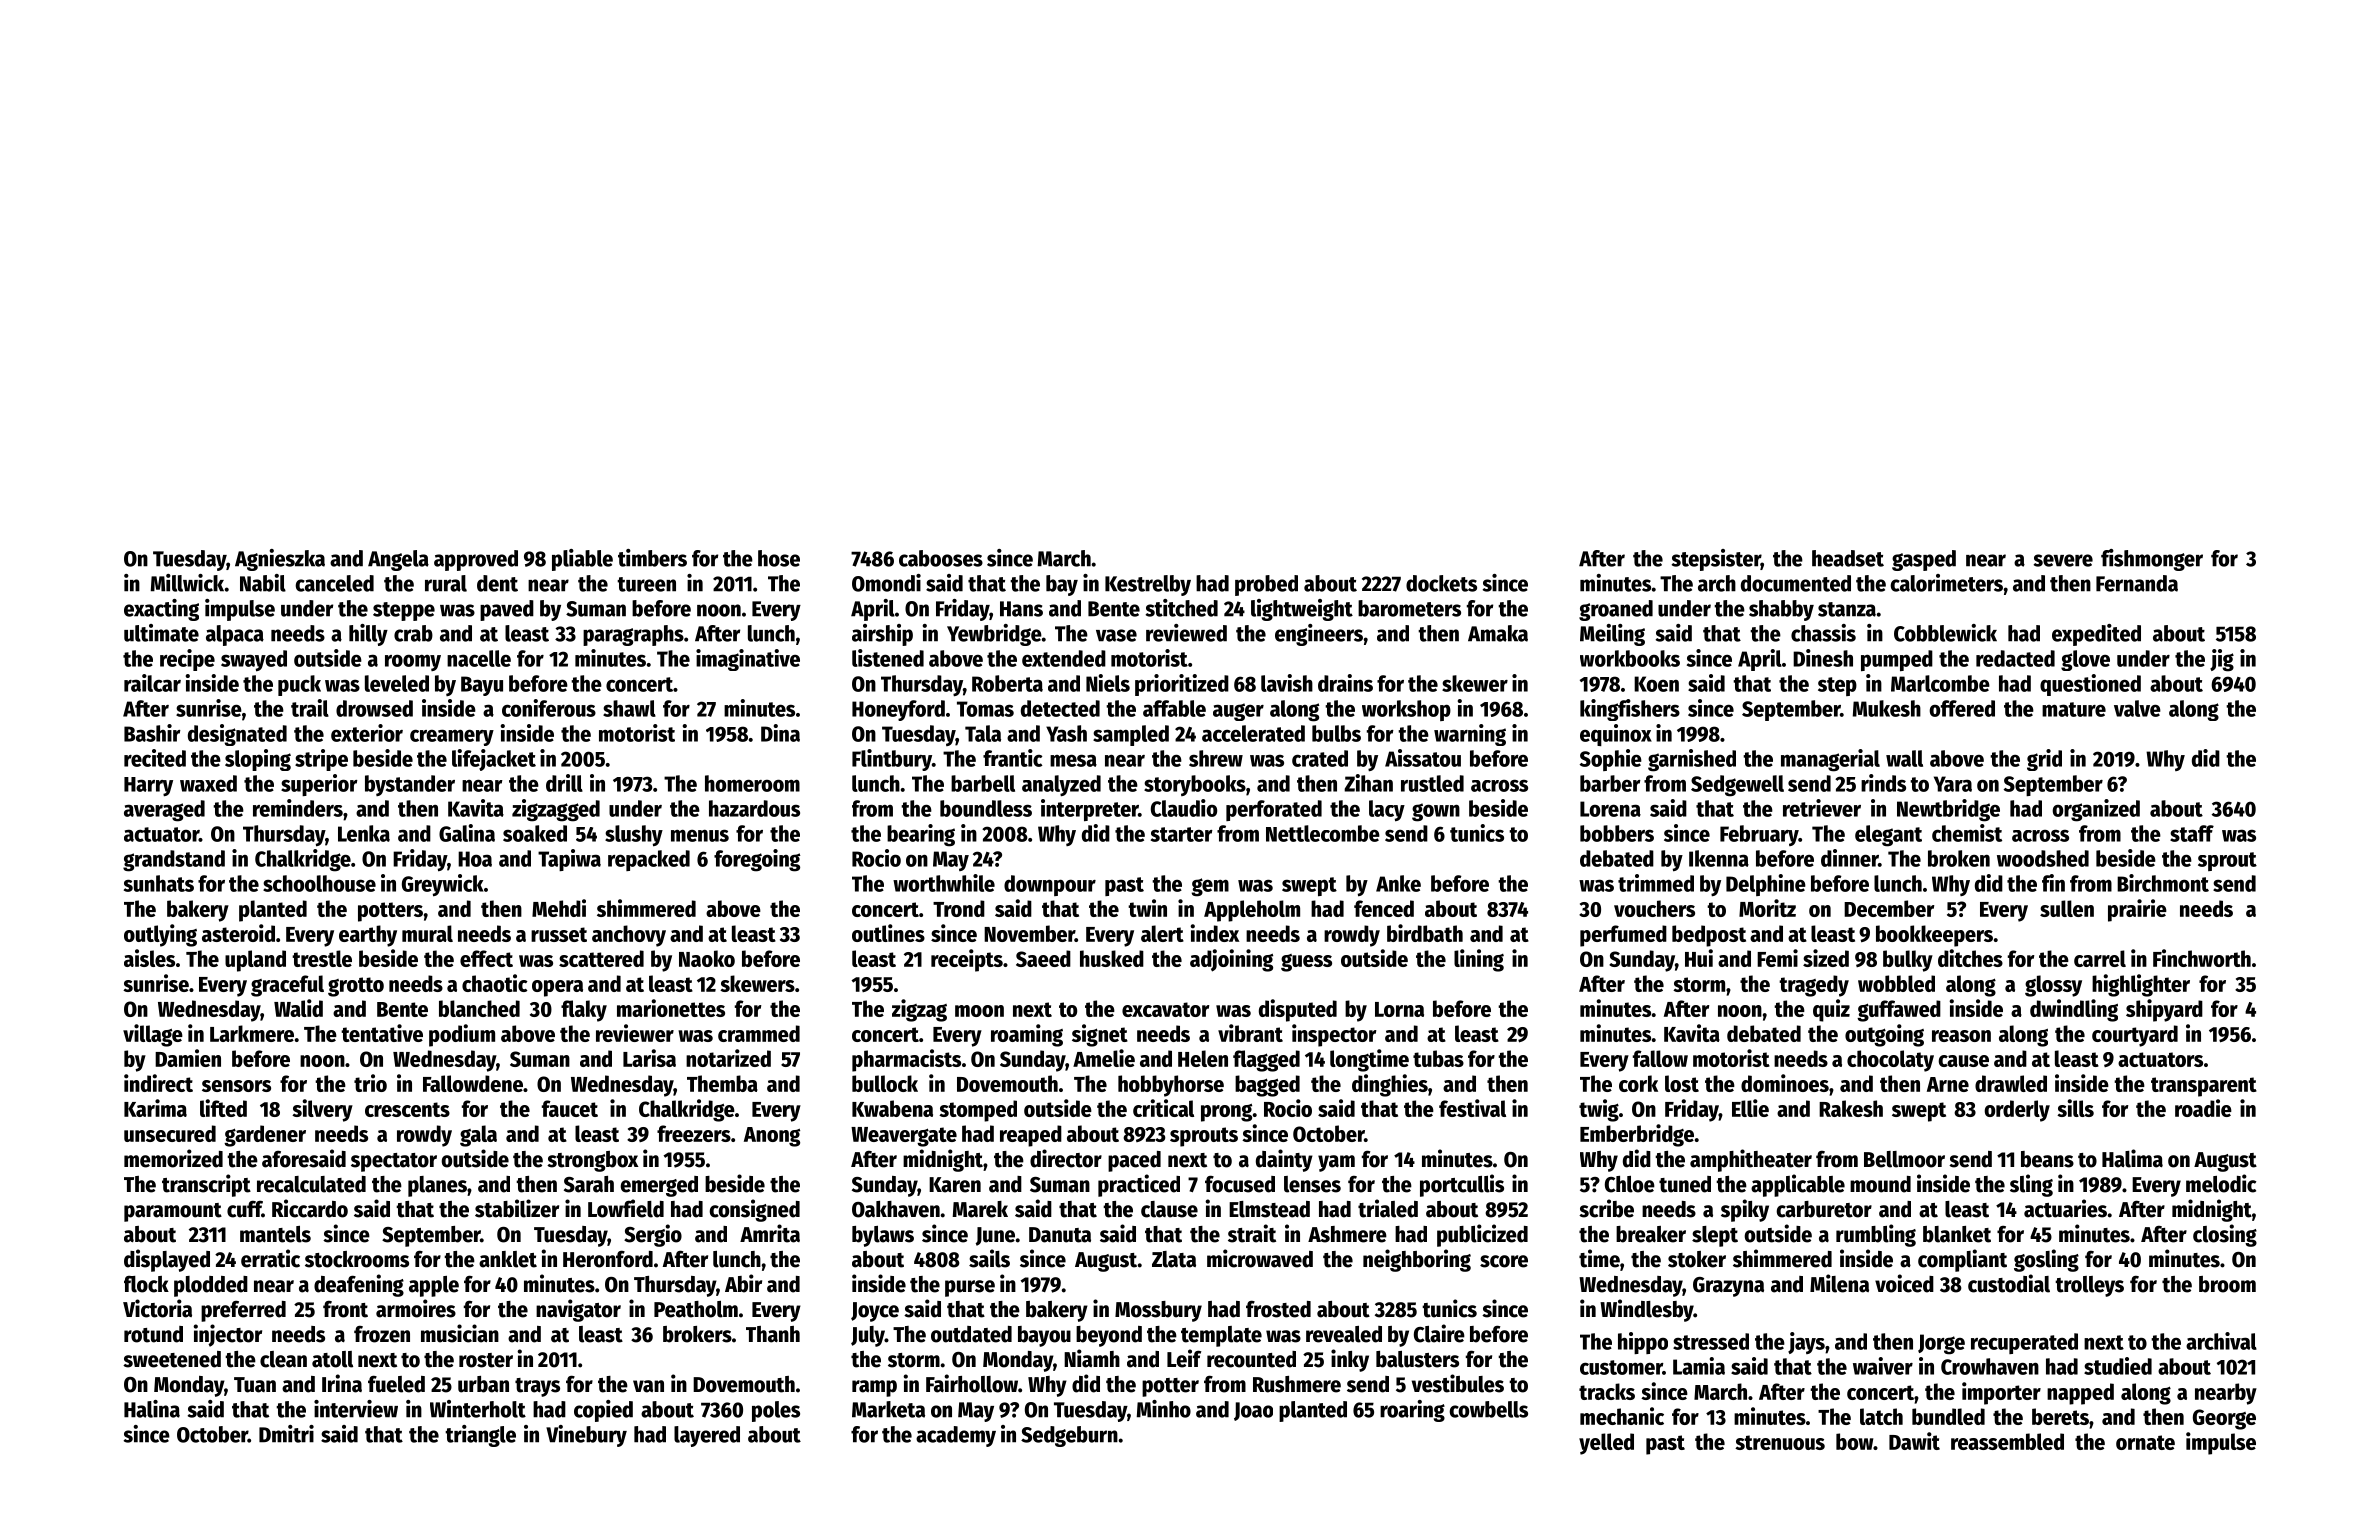 Image resolution: width=2380 pixels, height=1540 pixels. What do you see at coordinates (1050, 885) in the screenshot?
I see `downpour` at bounding box center [1050, 885].
